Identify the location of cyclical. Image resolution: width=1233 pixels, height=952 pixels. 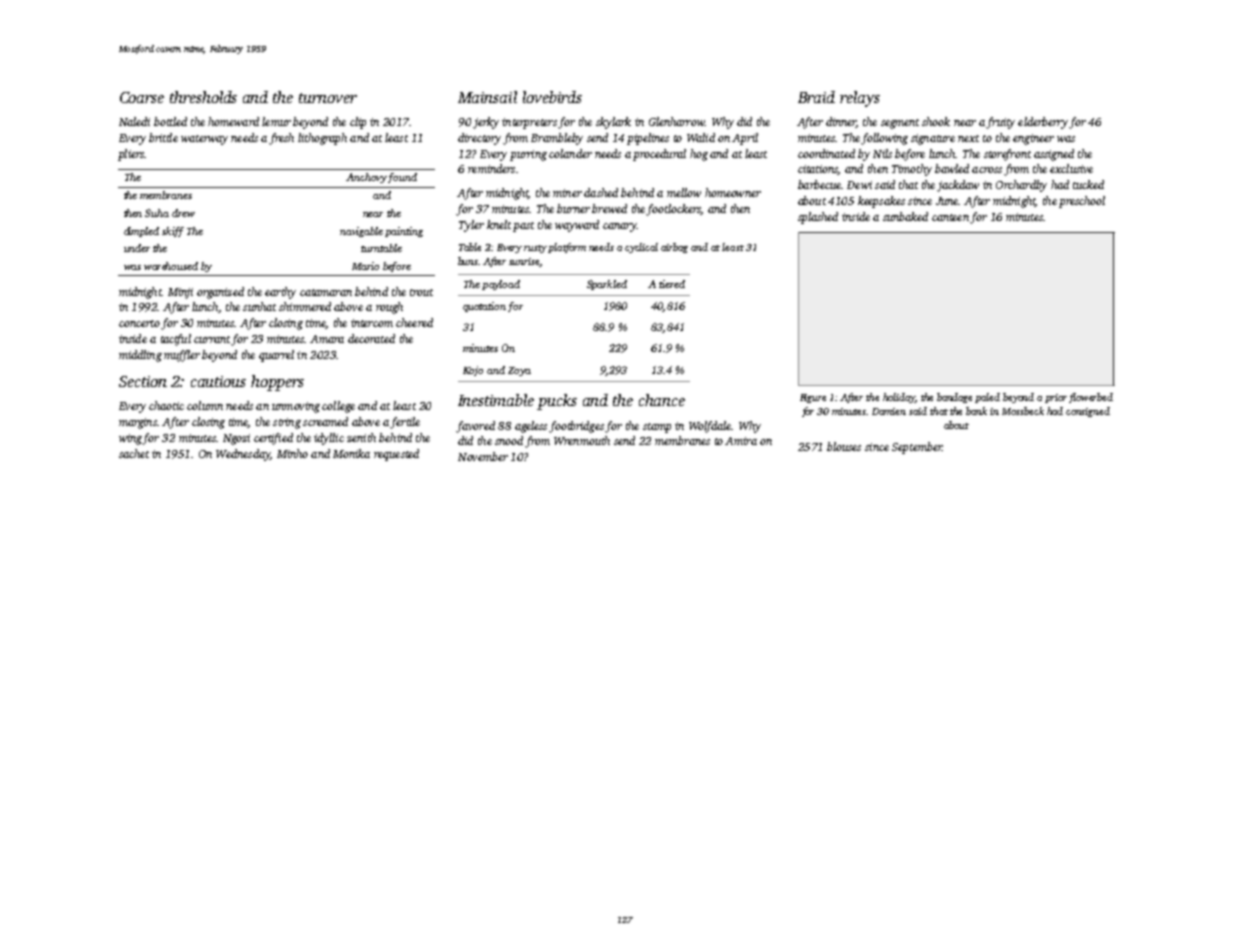
(641, 248).
